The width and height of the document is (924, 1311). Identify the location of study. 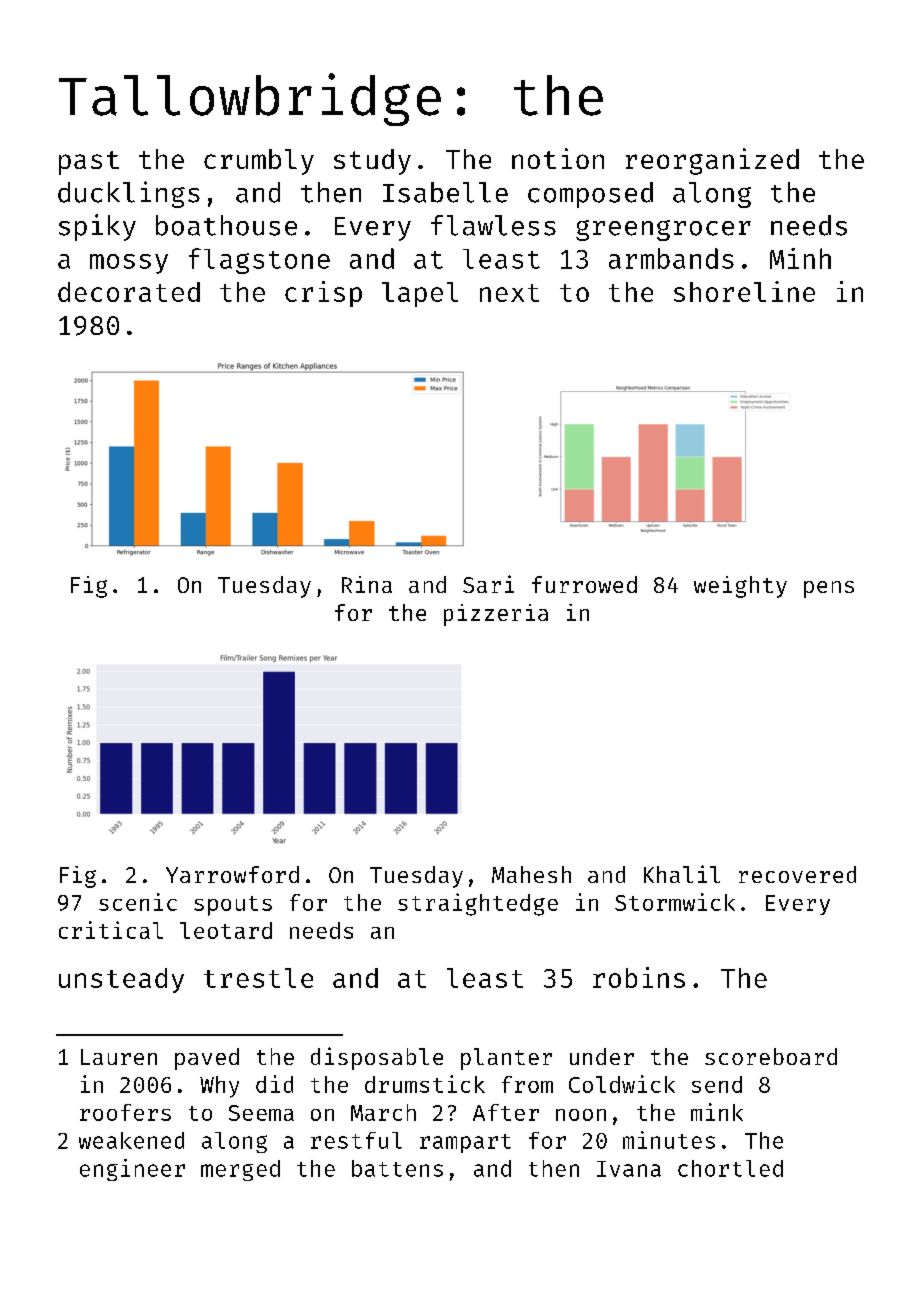
(372, 162).
